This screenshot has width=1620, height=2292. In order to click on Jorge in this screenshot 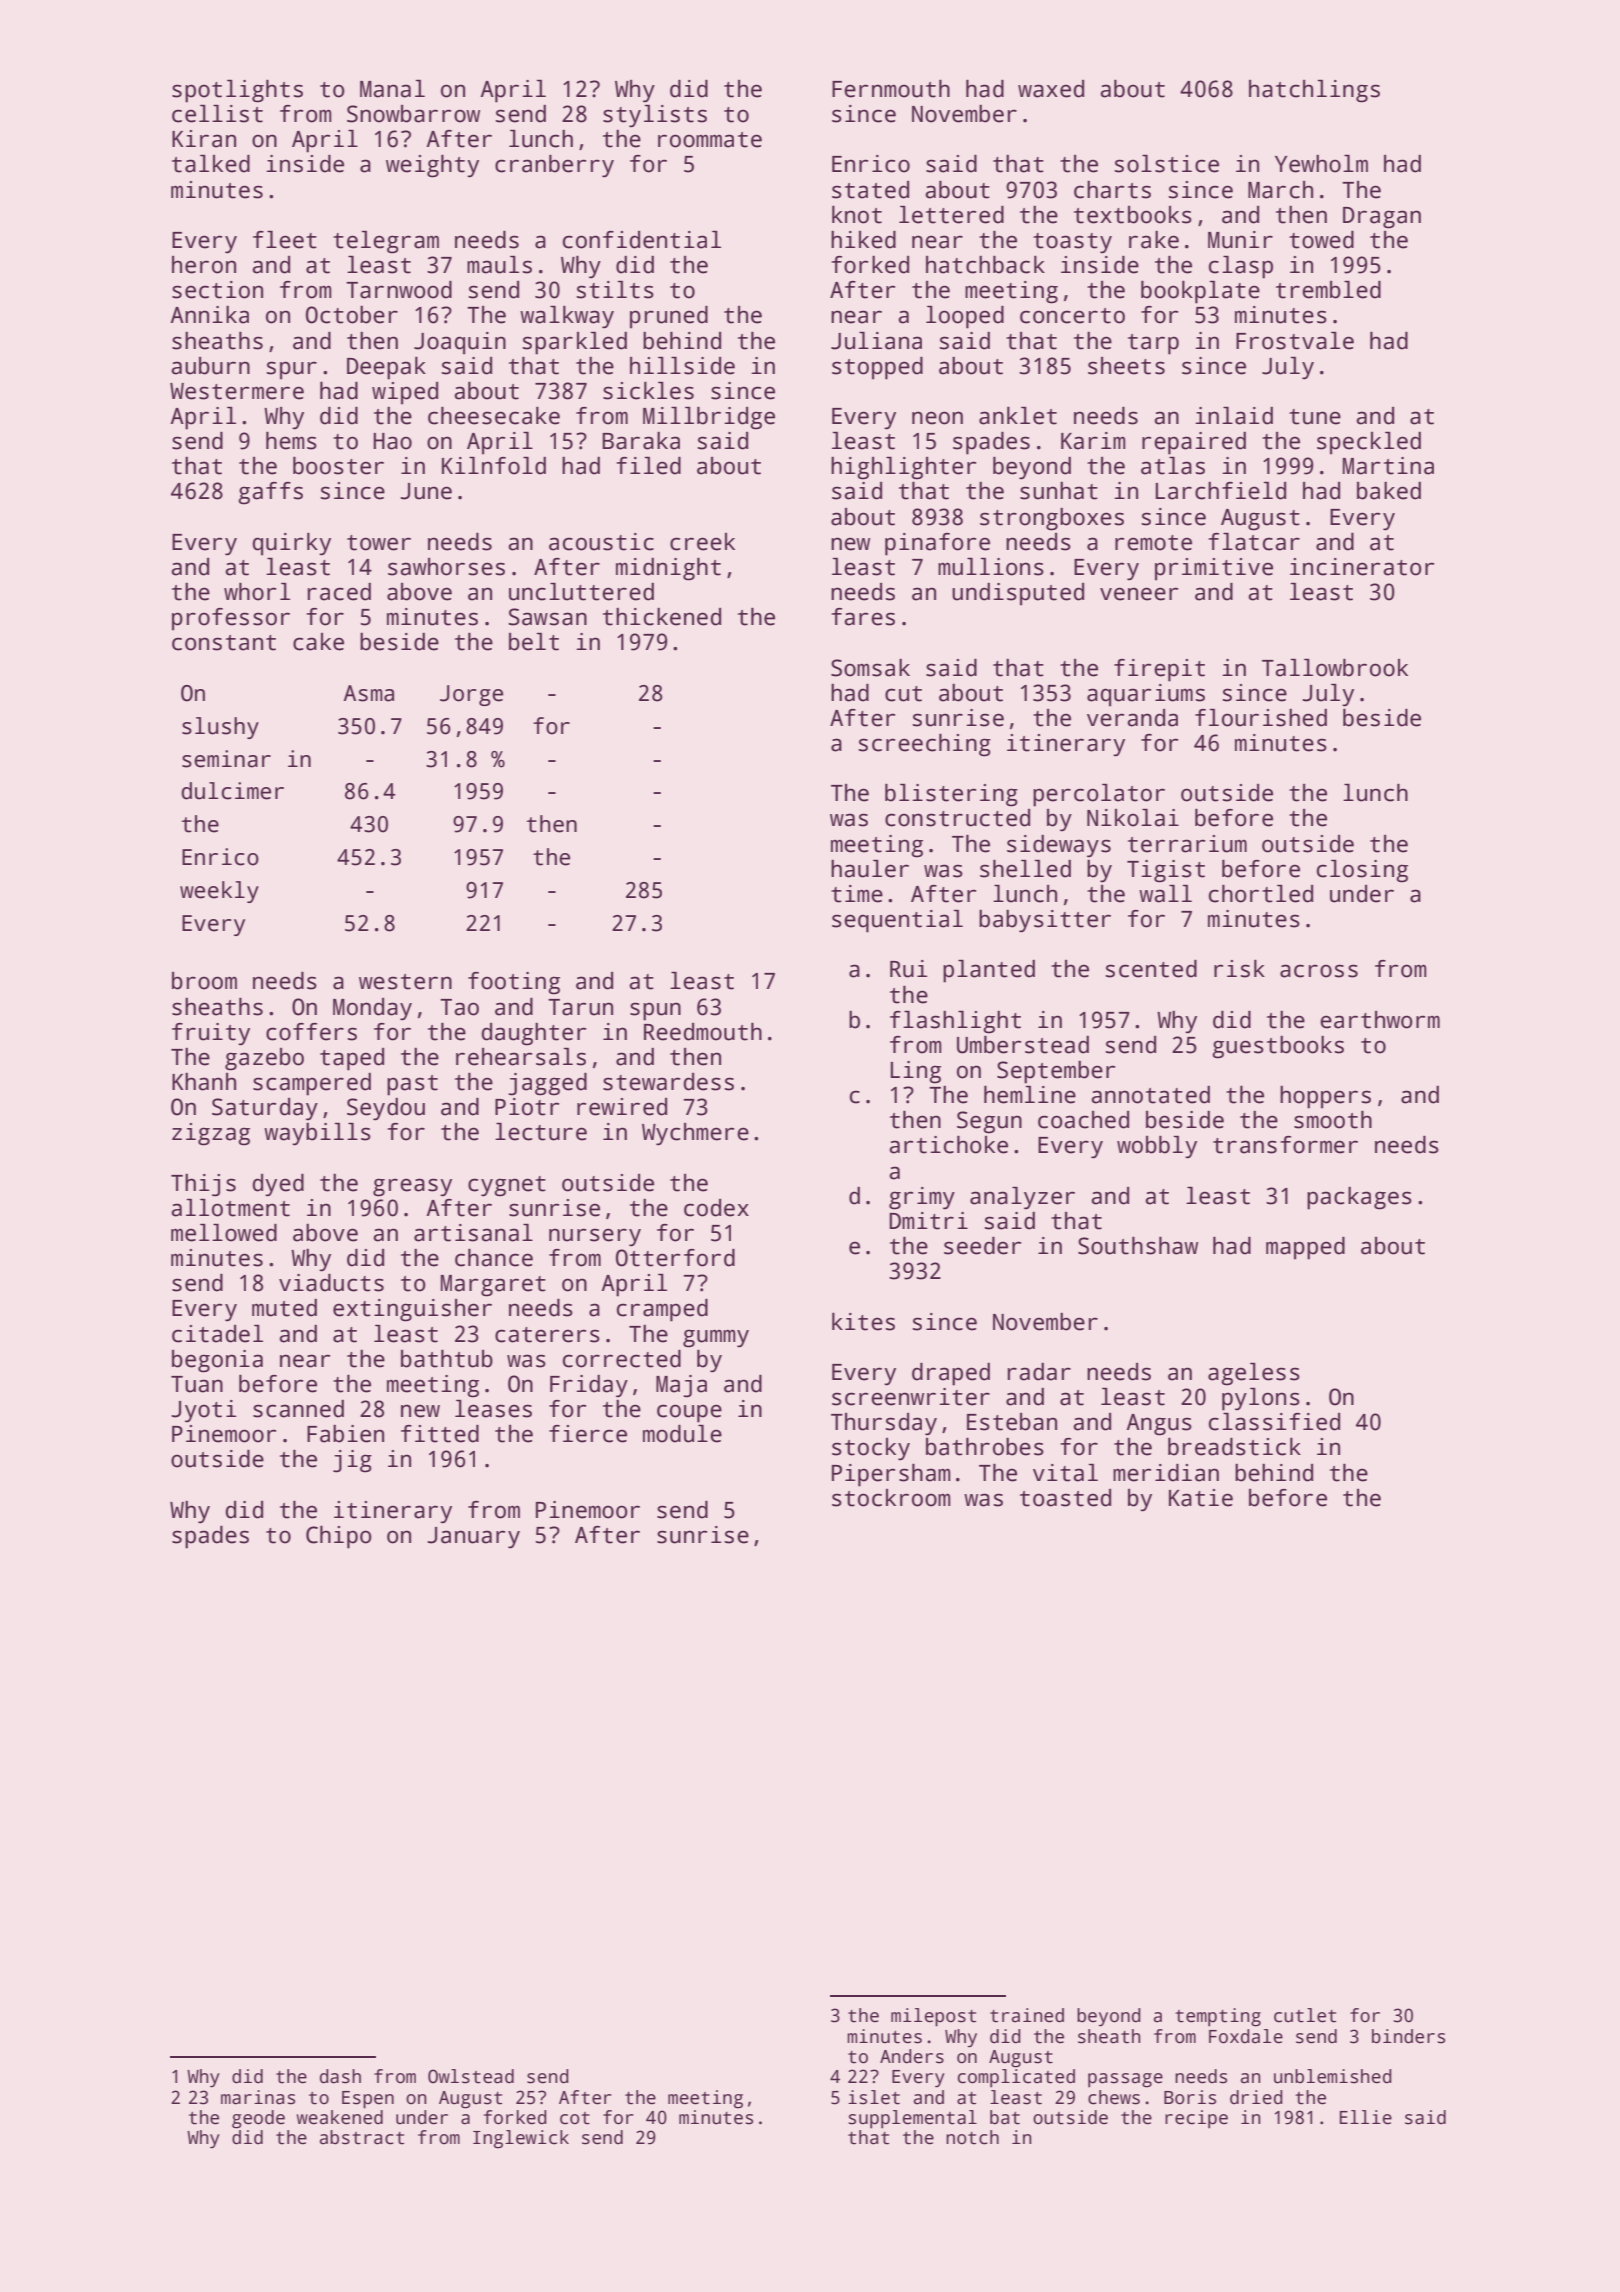, I will do `click(471, 695)`.
